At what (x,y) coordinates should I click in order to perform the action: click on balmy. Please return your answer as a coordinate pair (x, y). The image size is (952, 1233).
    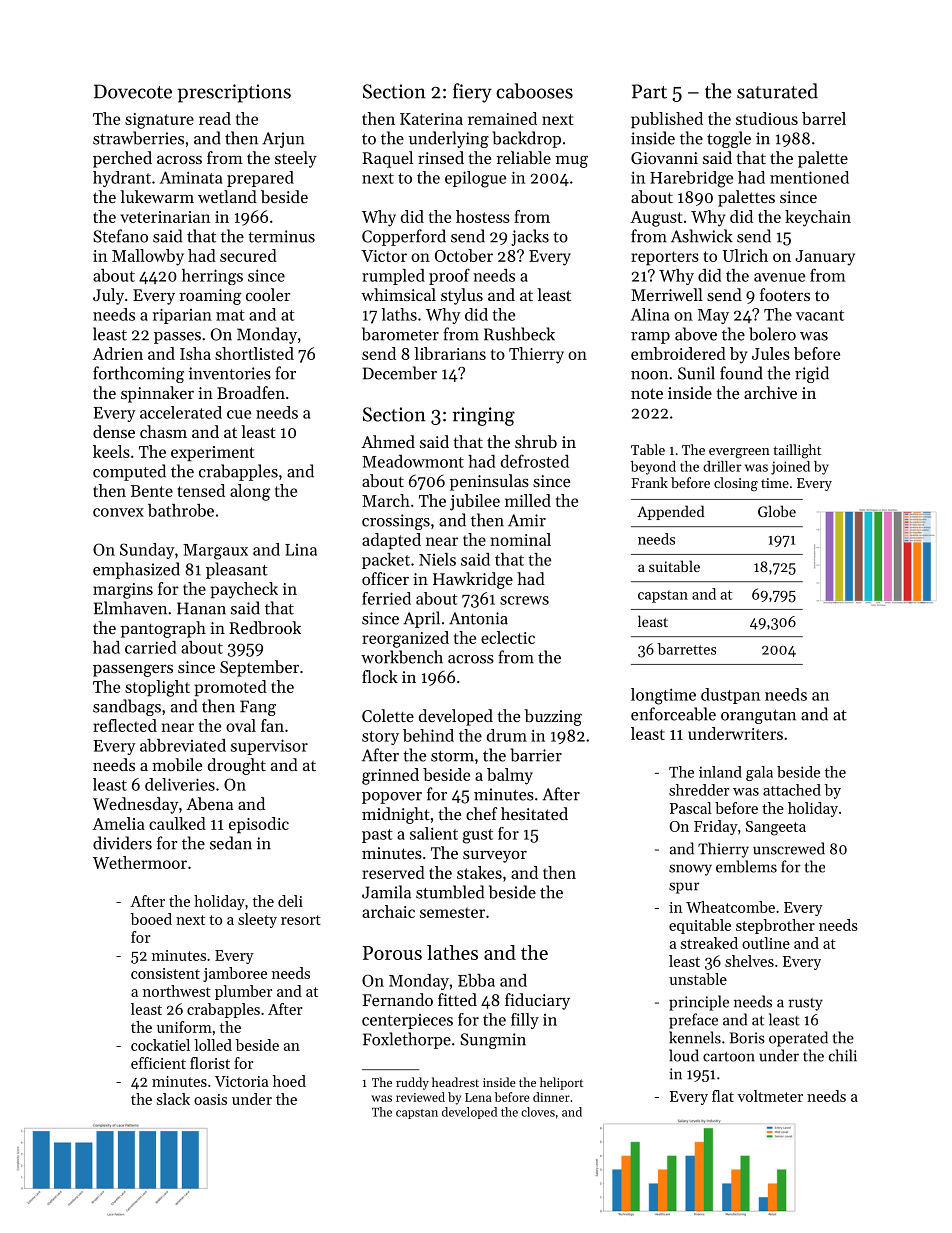
    Looking at the image, I should click on (510, 776).
